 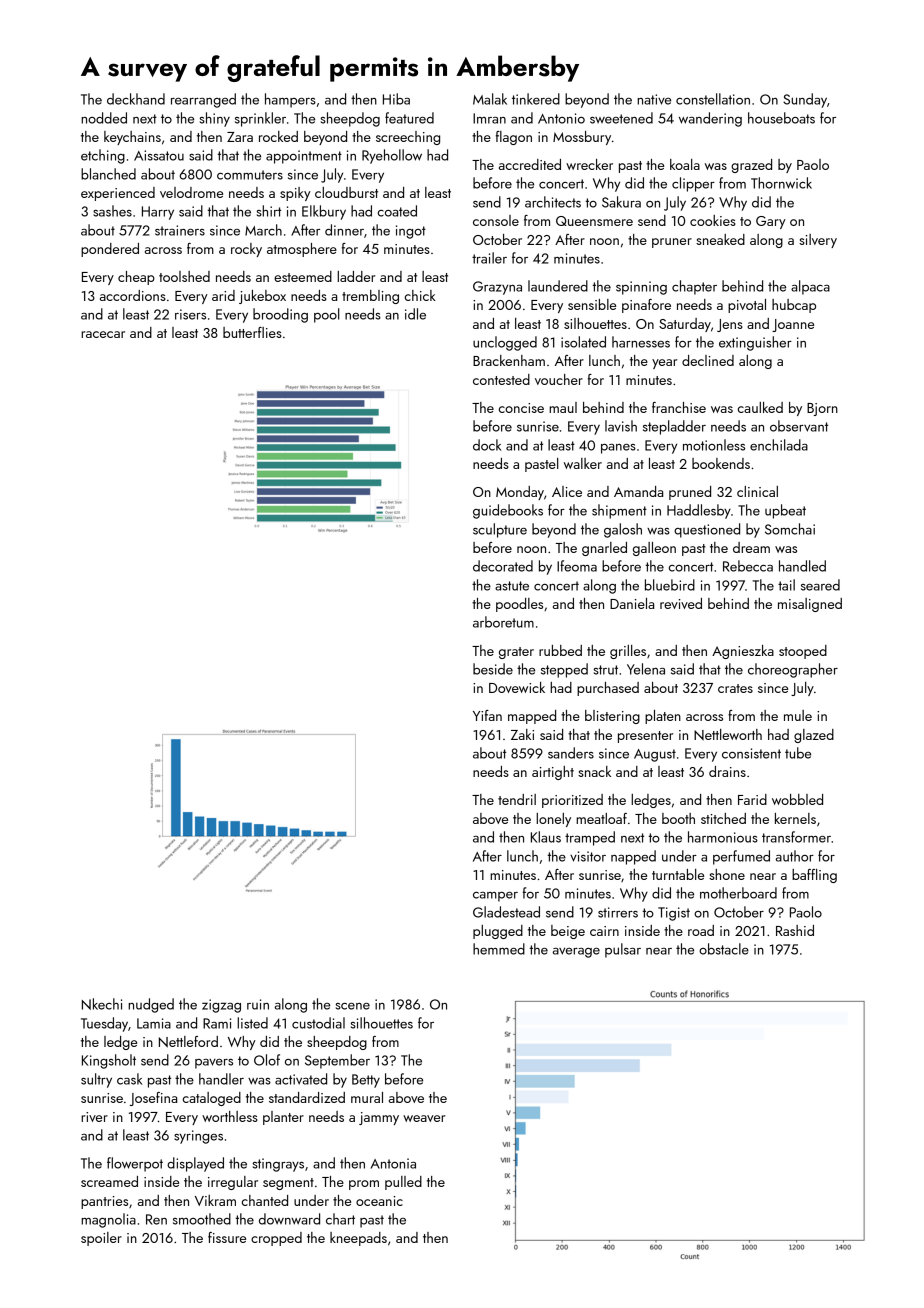 I want to click on decorated, so click(x=503, y=566).
